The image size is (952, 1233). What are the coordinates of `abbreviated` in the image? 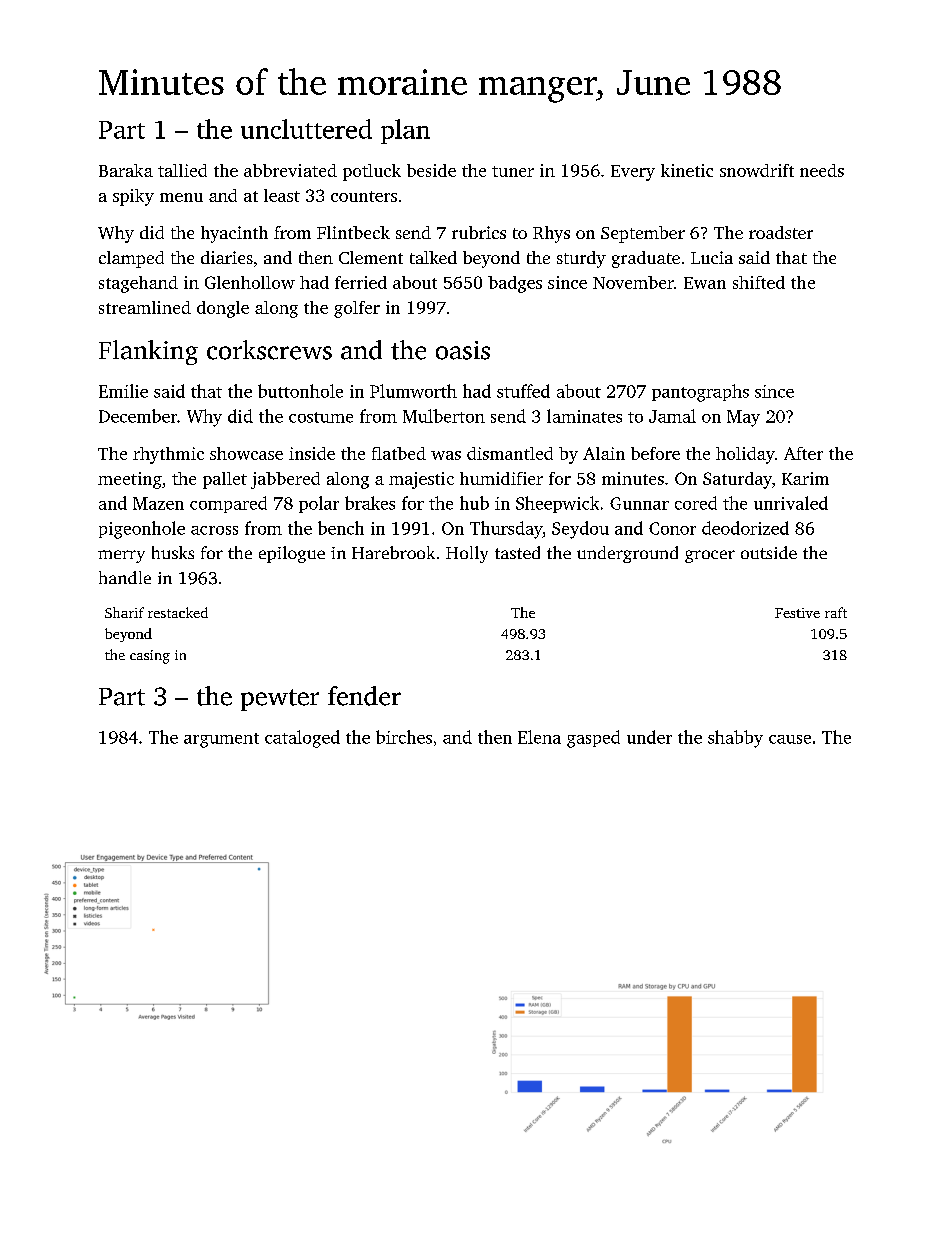 It's located at (290, 170).
